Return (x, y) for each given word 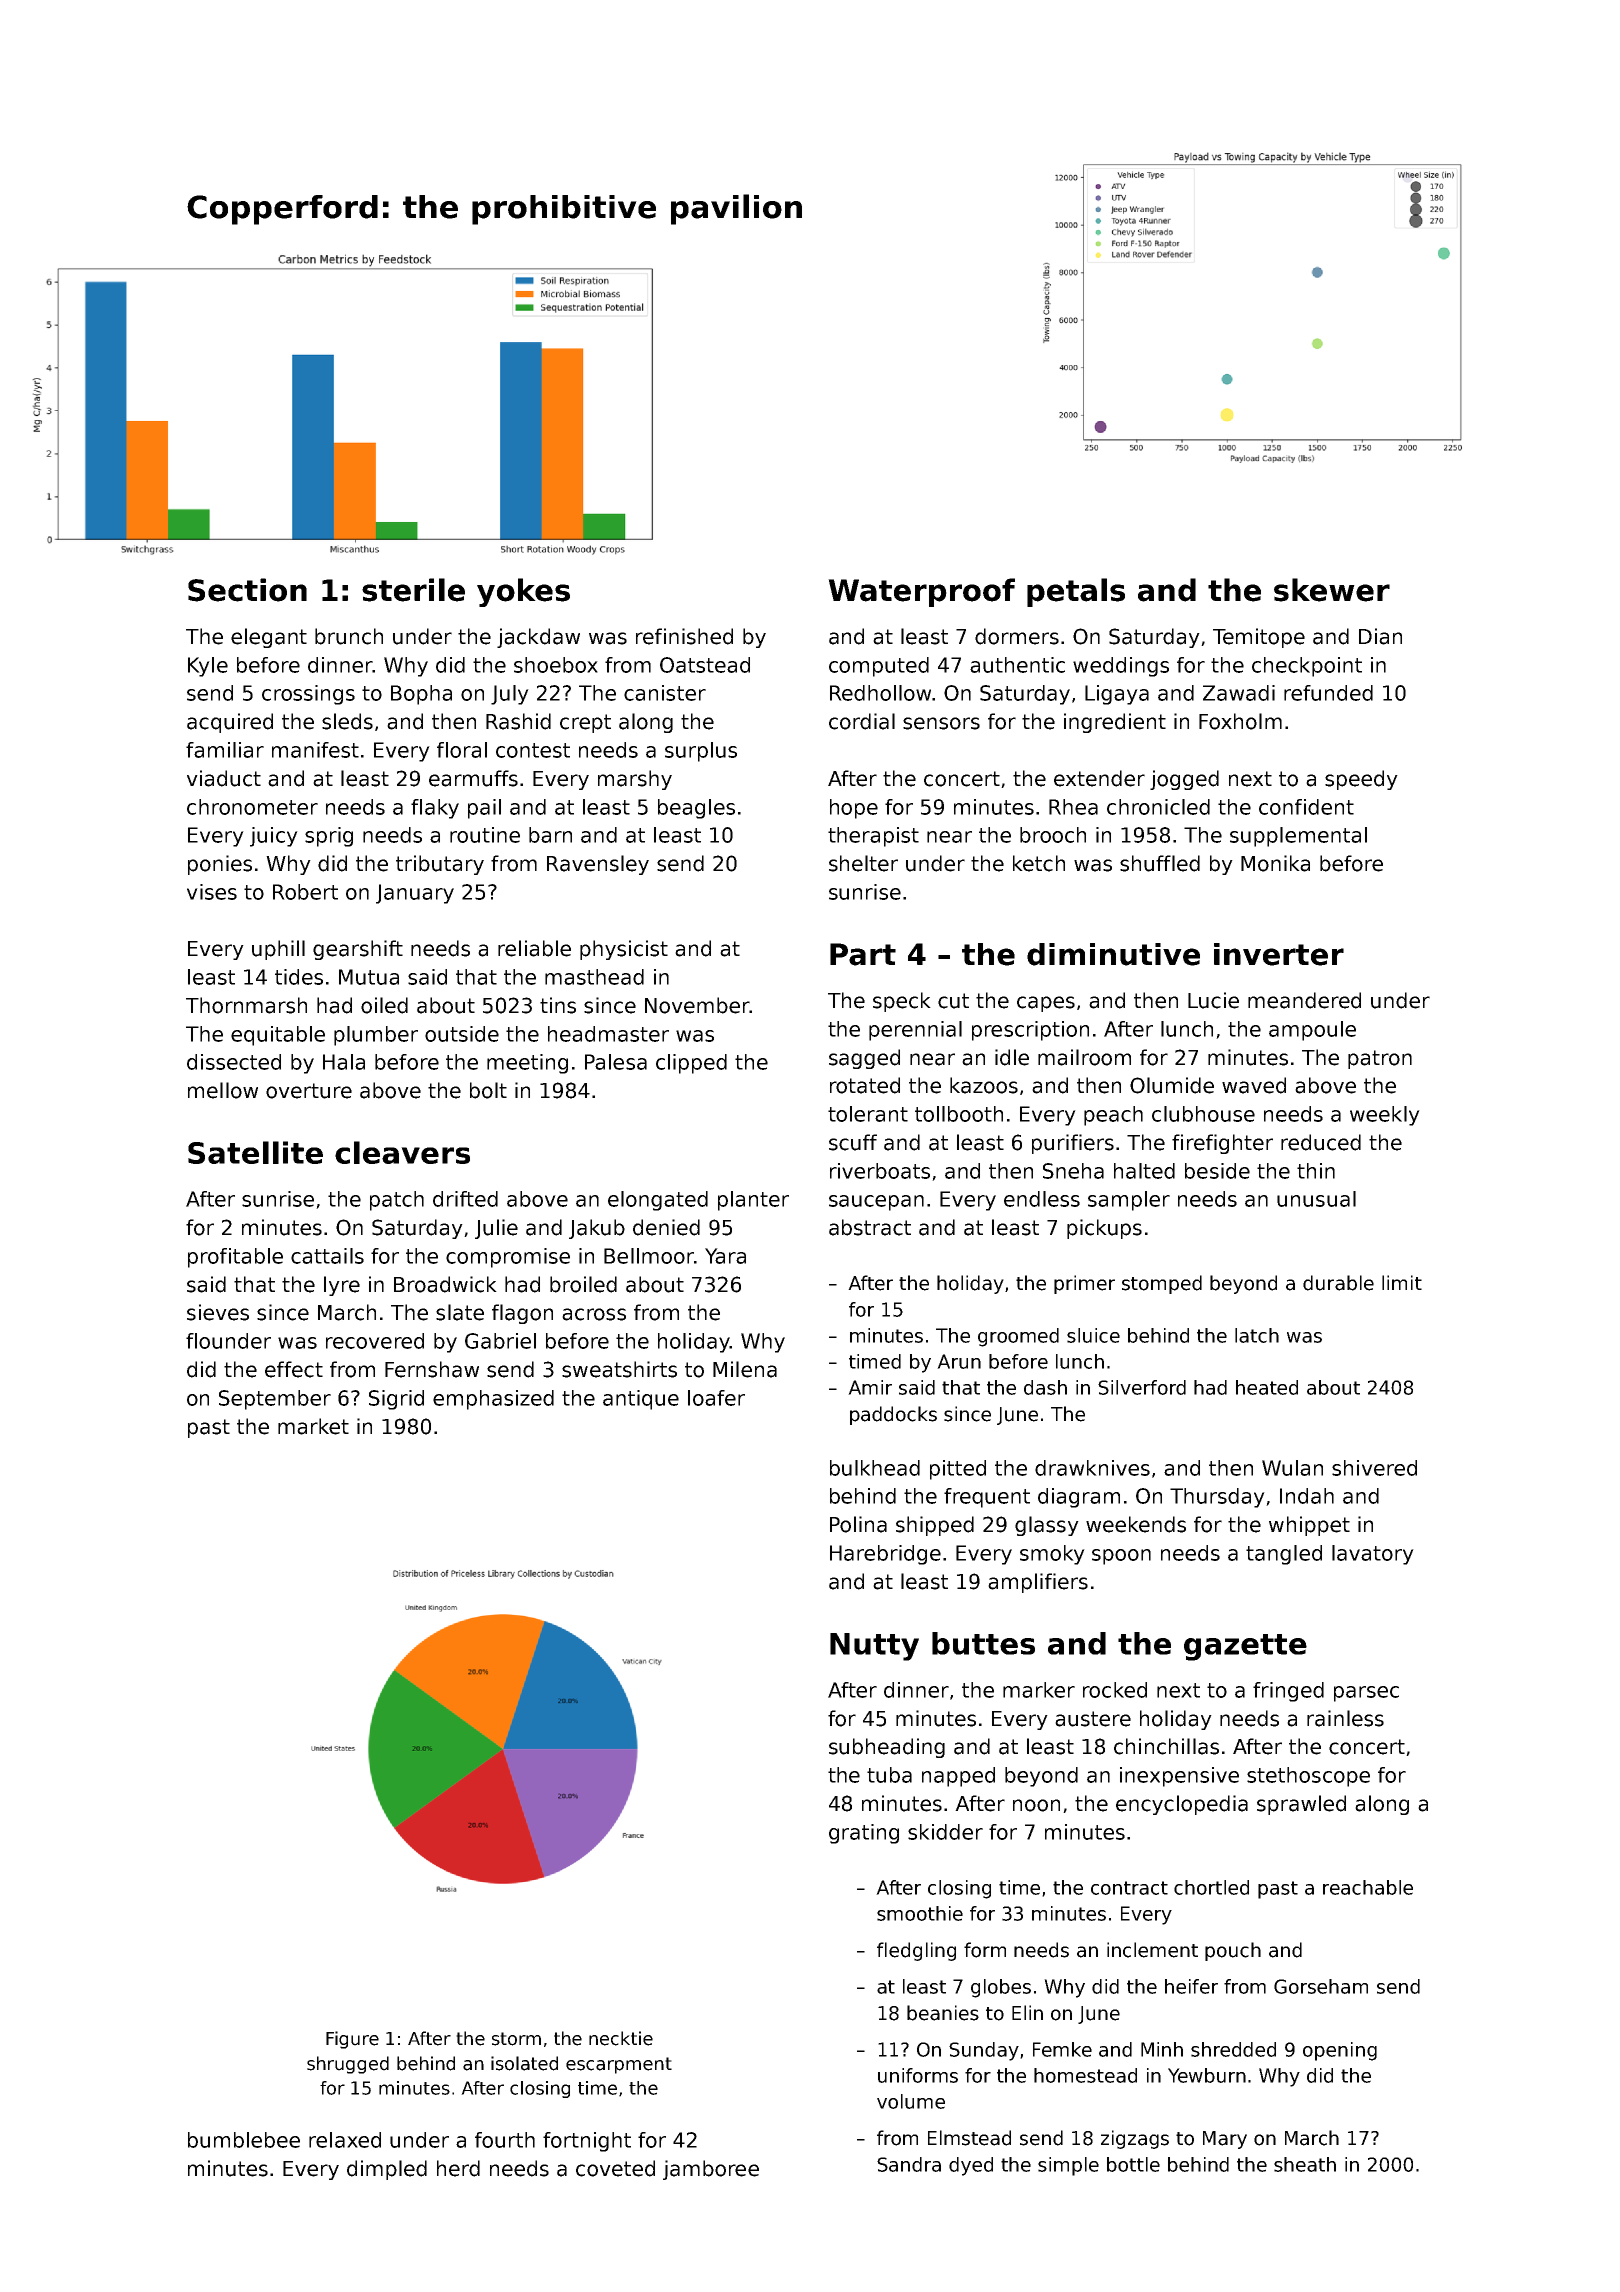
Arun (959, 1361)
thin (1316, 1171)
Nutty (874, 1647)
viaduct (224, 778)
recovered (375, 1341)
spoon (1121, 1557)
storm (516, 2039)
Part (863, 954)
